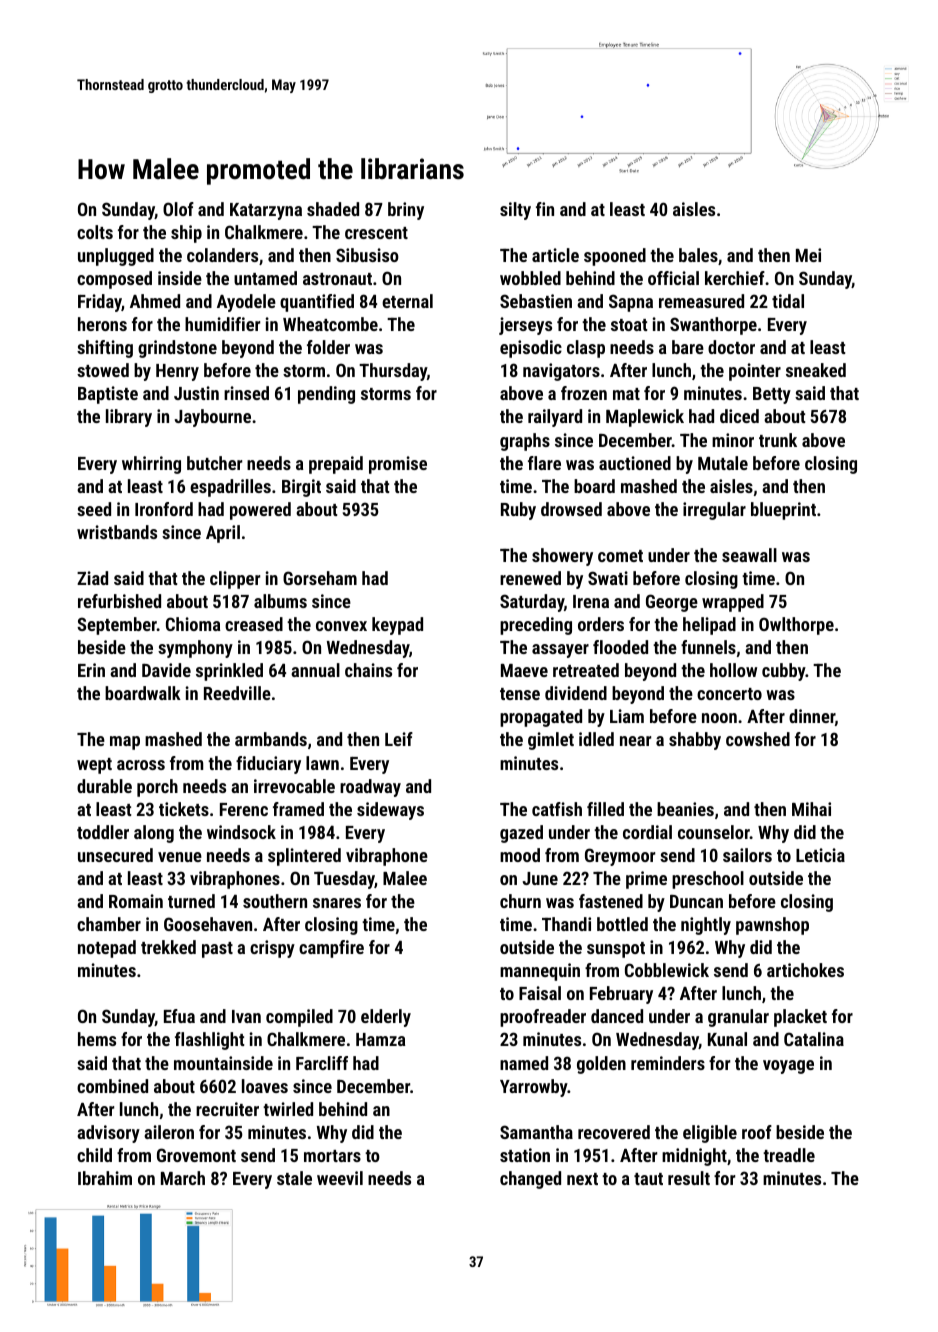  I want to click on Mei, so click(808, 255).
